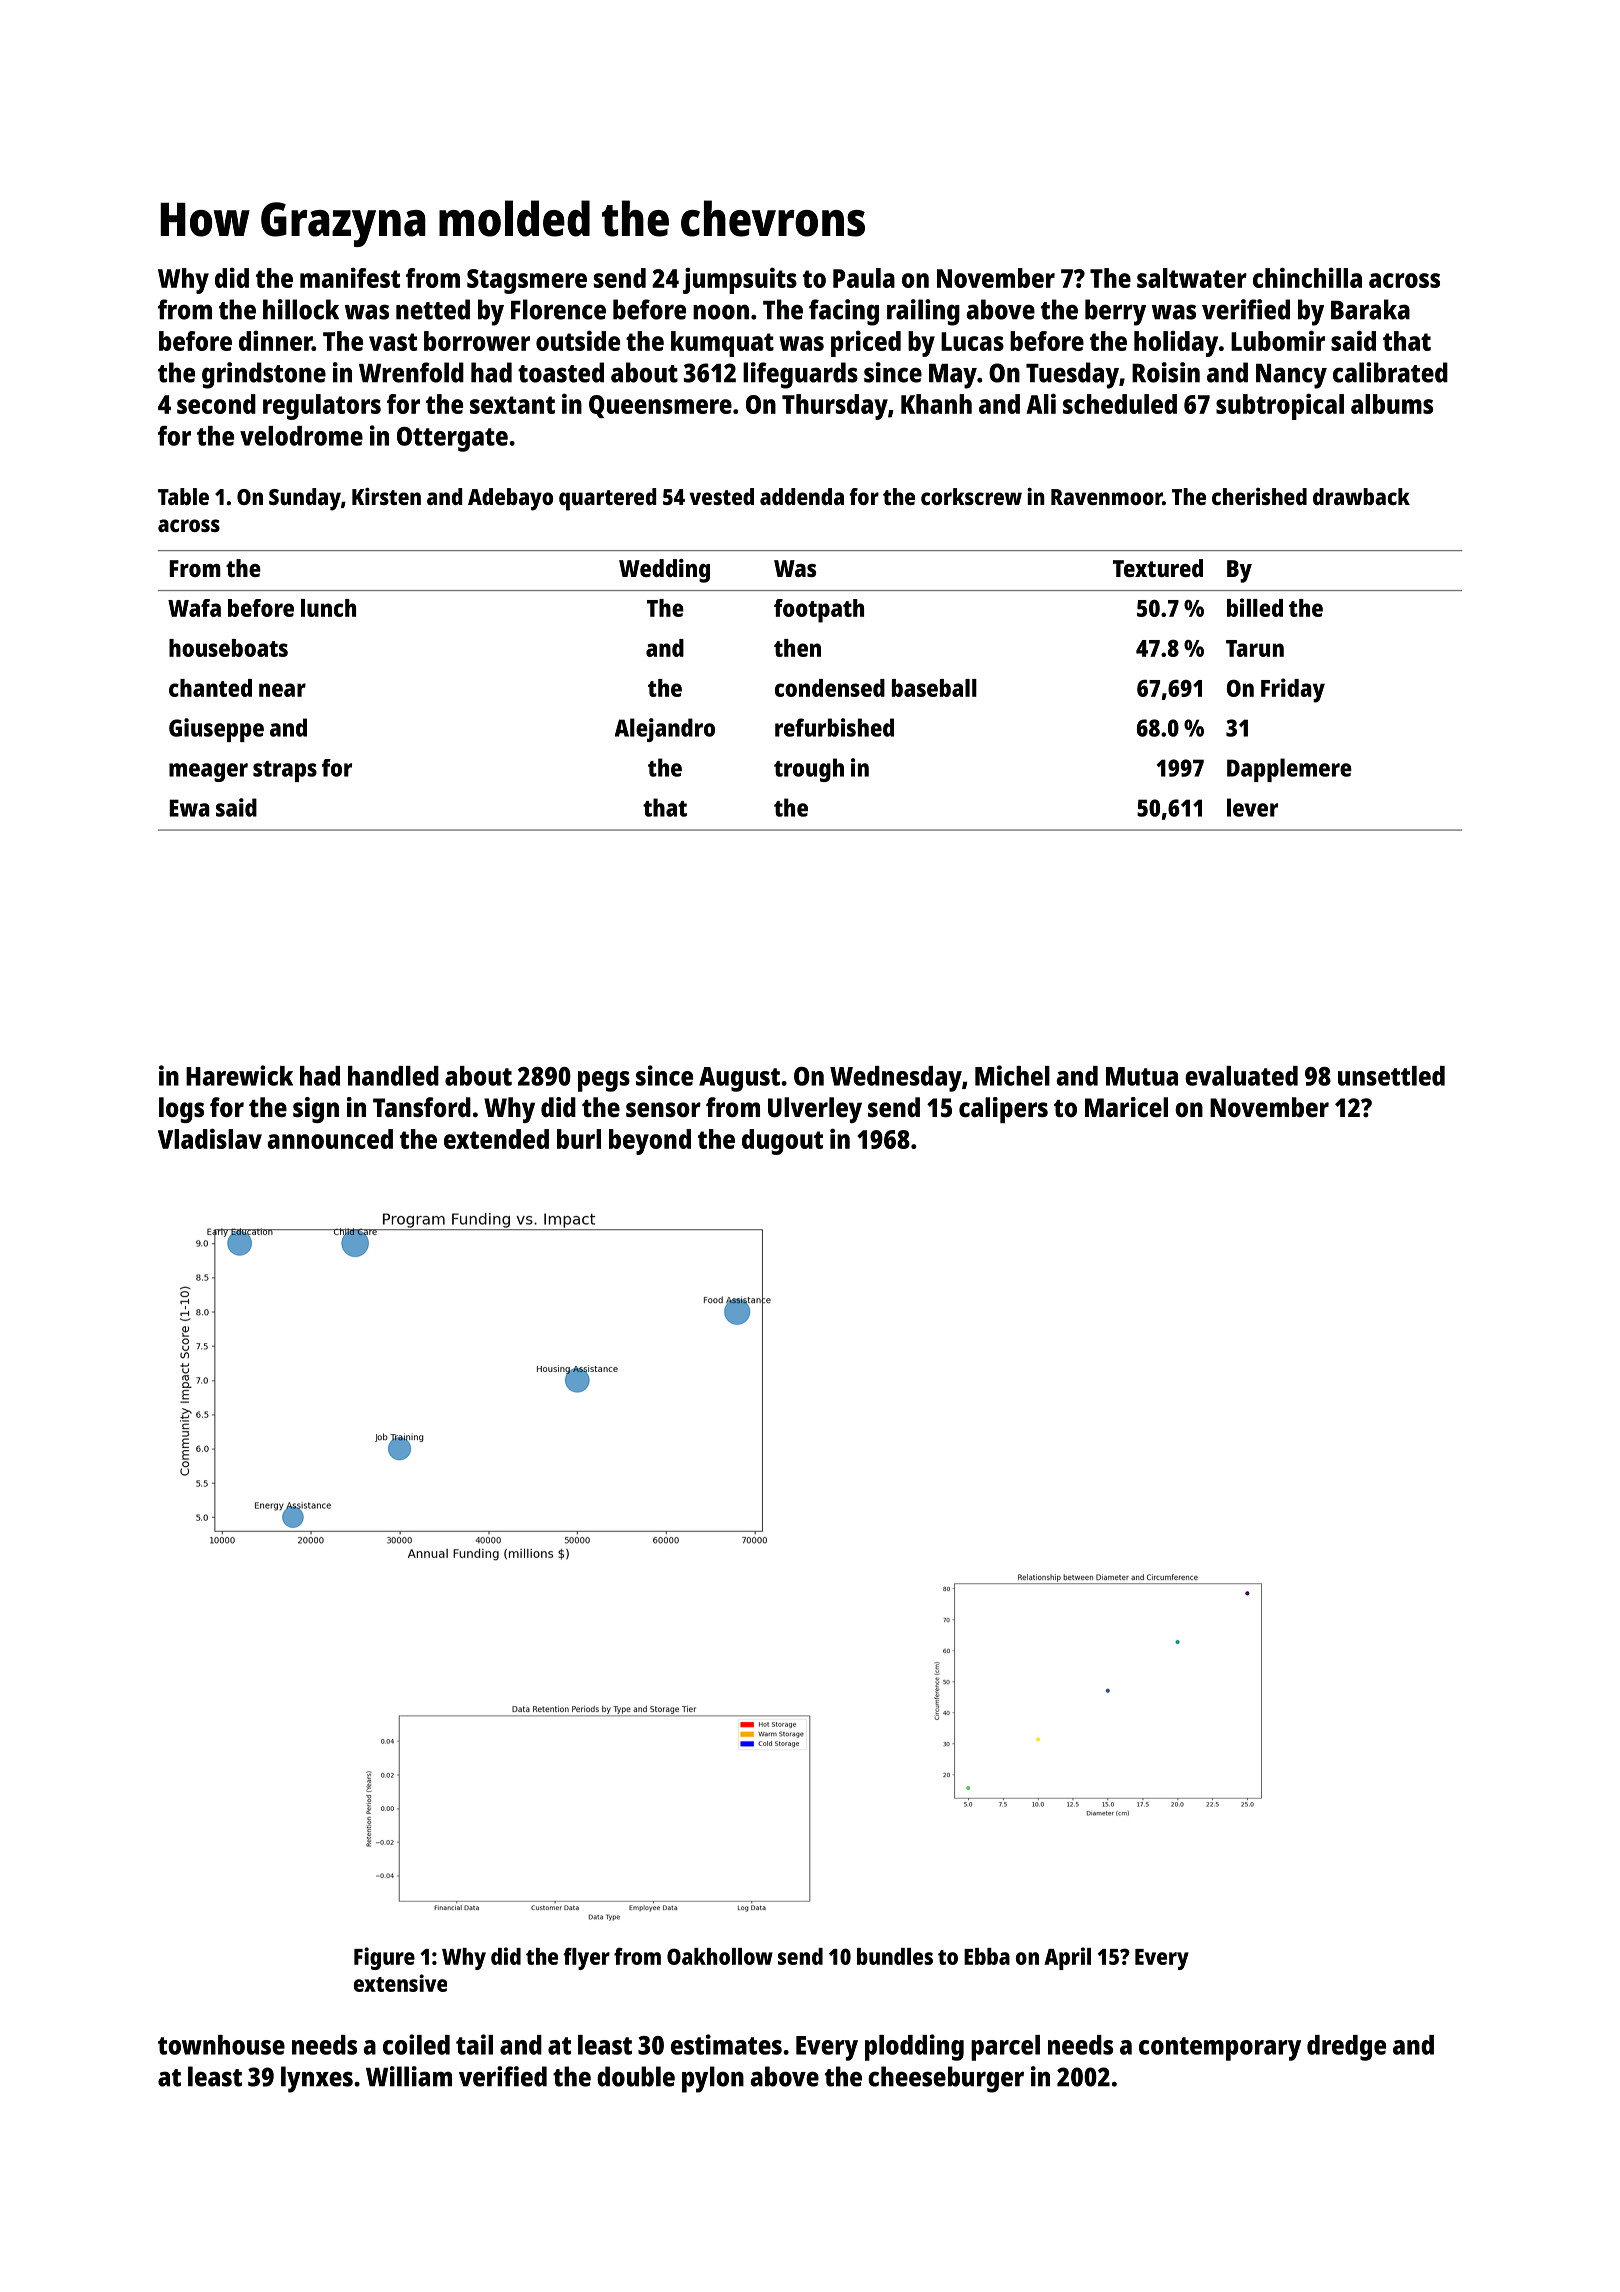 This screenshot has width=1620, height=2292. What do you see at coordinates (1346, 2048) in the screenshot?
I see `dredge` at bounding box center [1346, 2048].
